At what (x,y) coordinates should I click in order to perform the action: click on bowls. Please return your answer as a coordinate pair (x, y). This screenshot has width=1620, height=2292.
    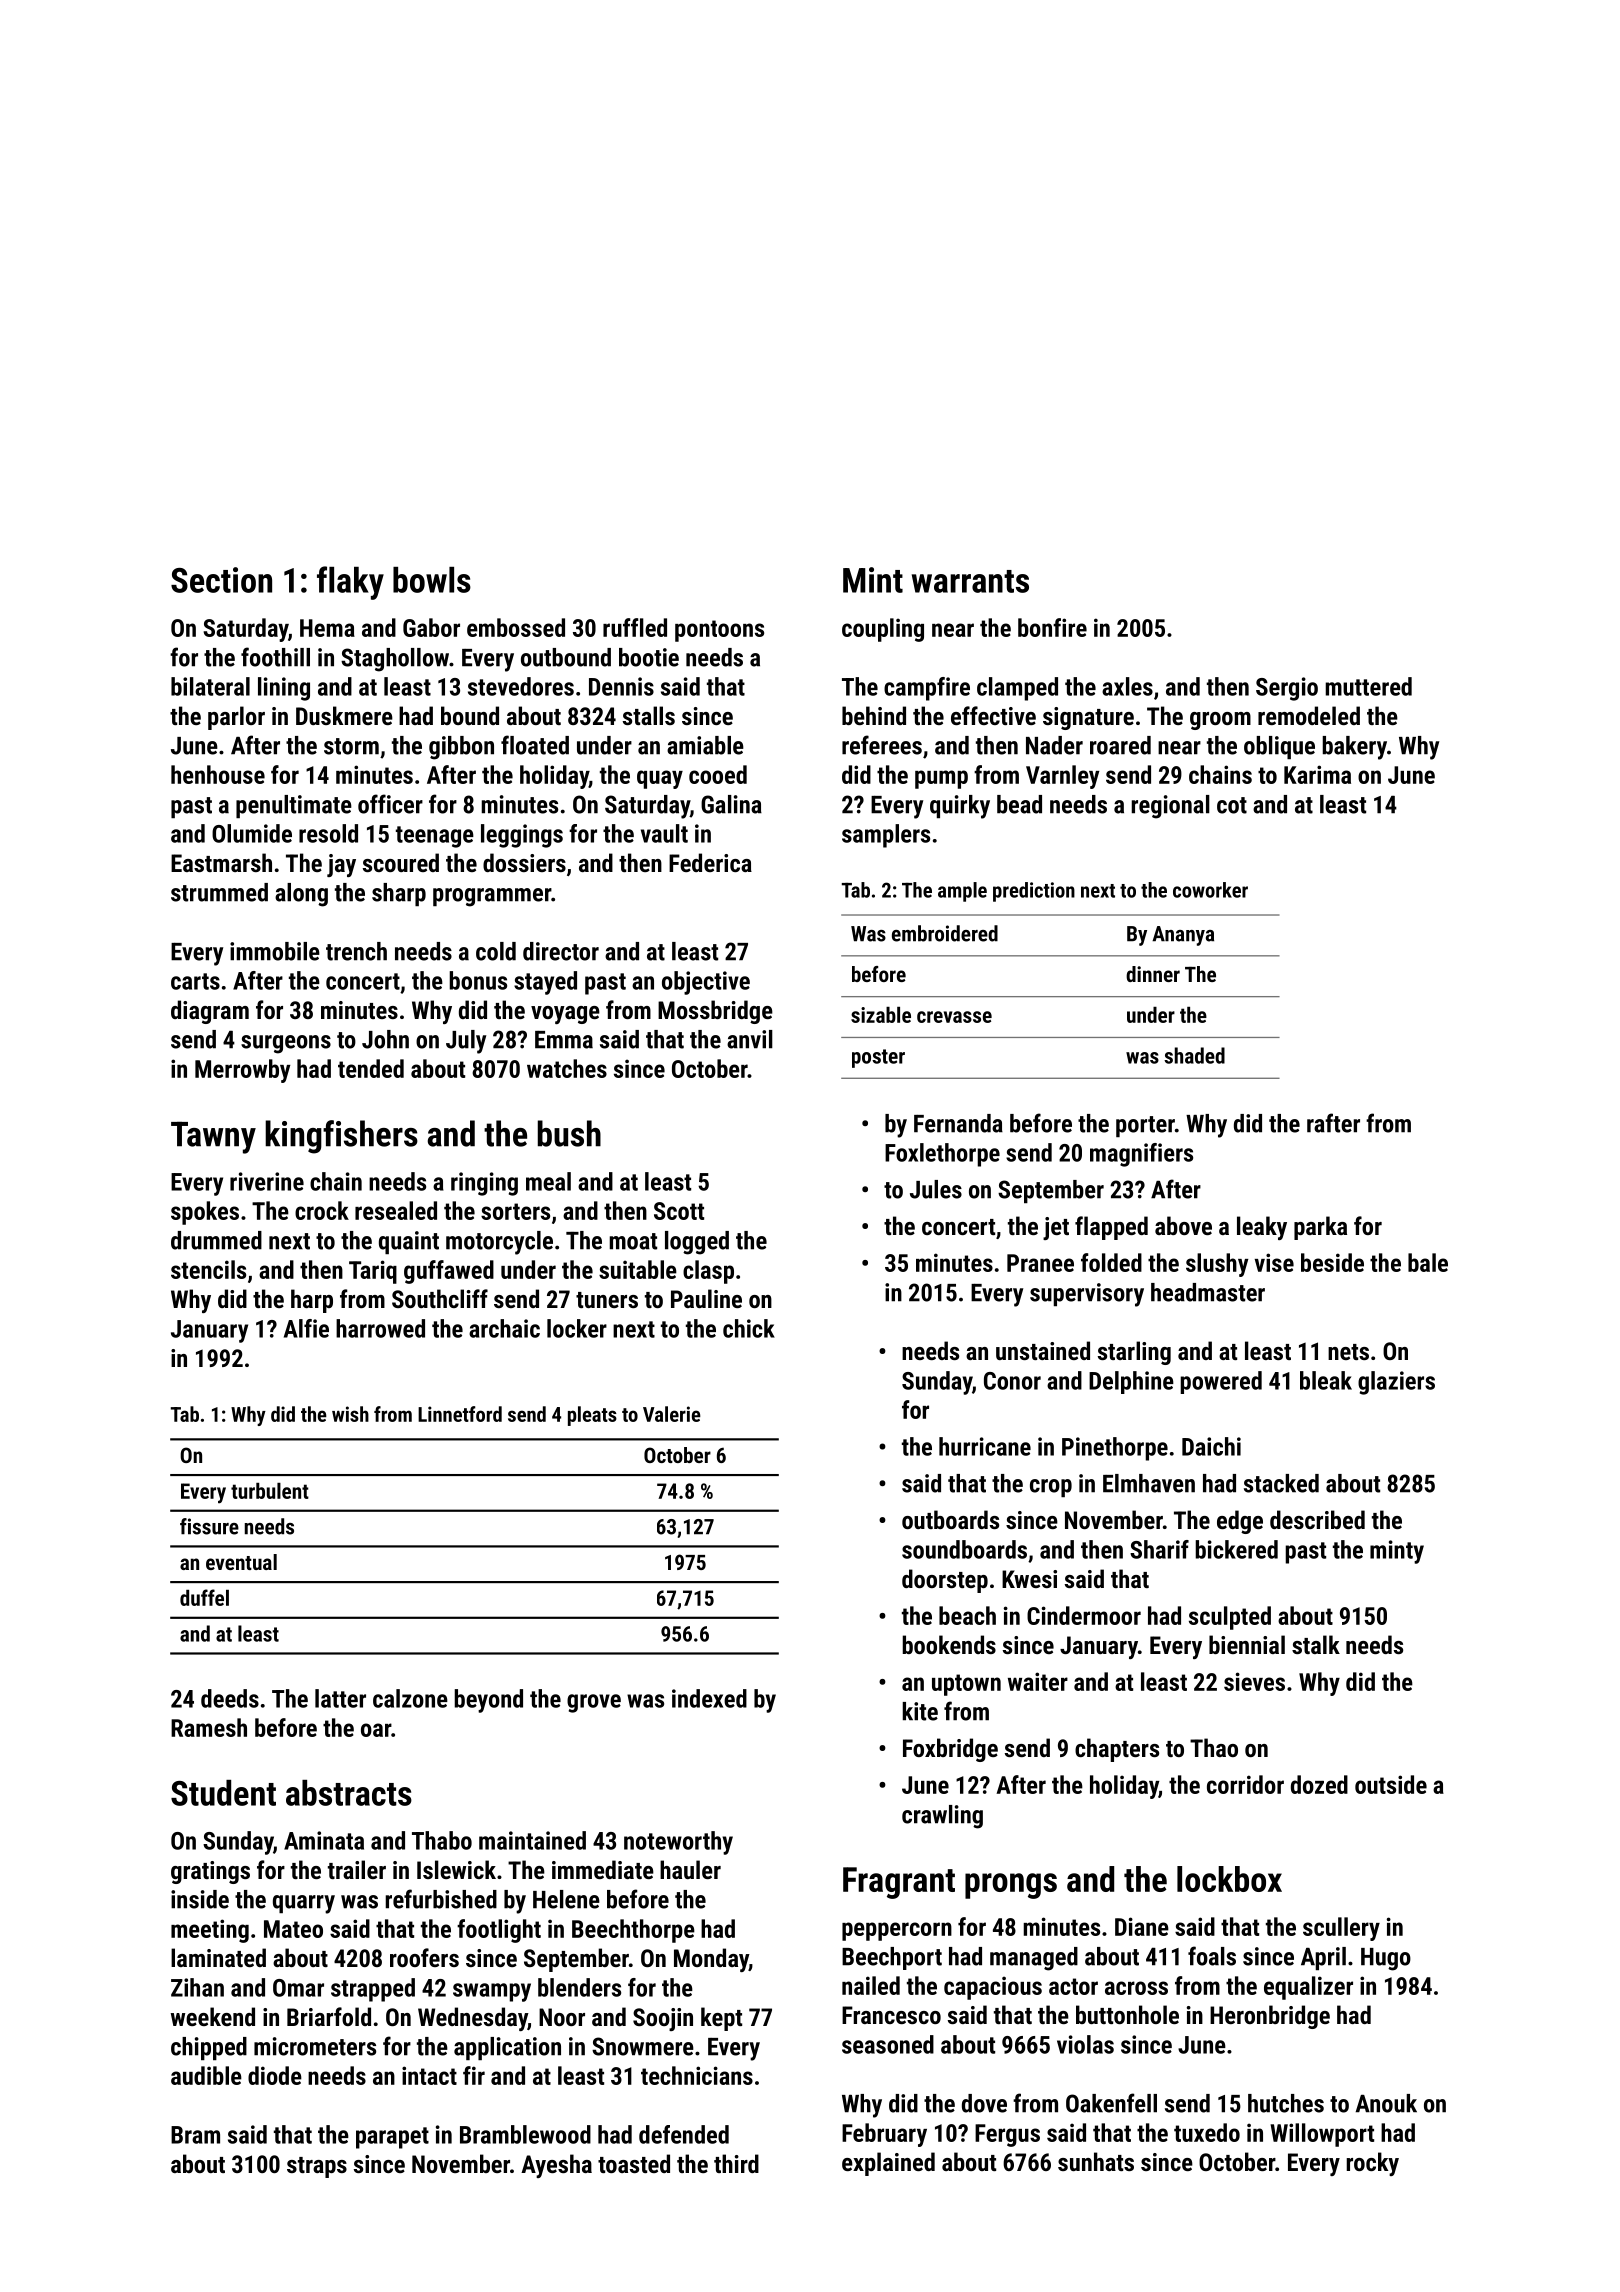
    Looking at the image, I should click on (432, 580).
